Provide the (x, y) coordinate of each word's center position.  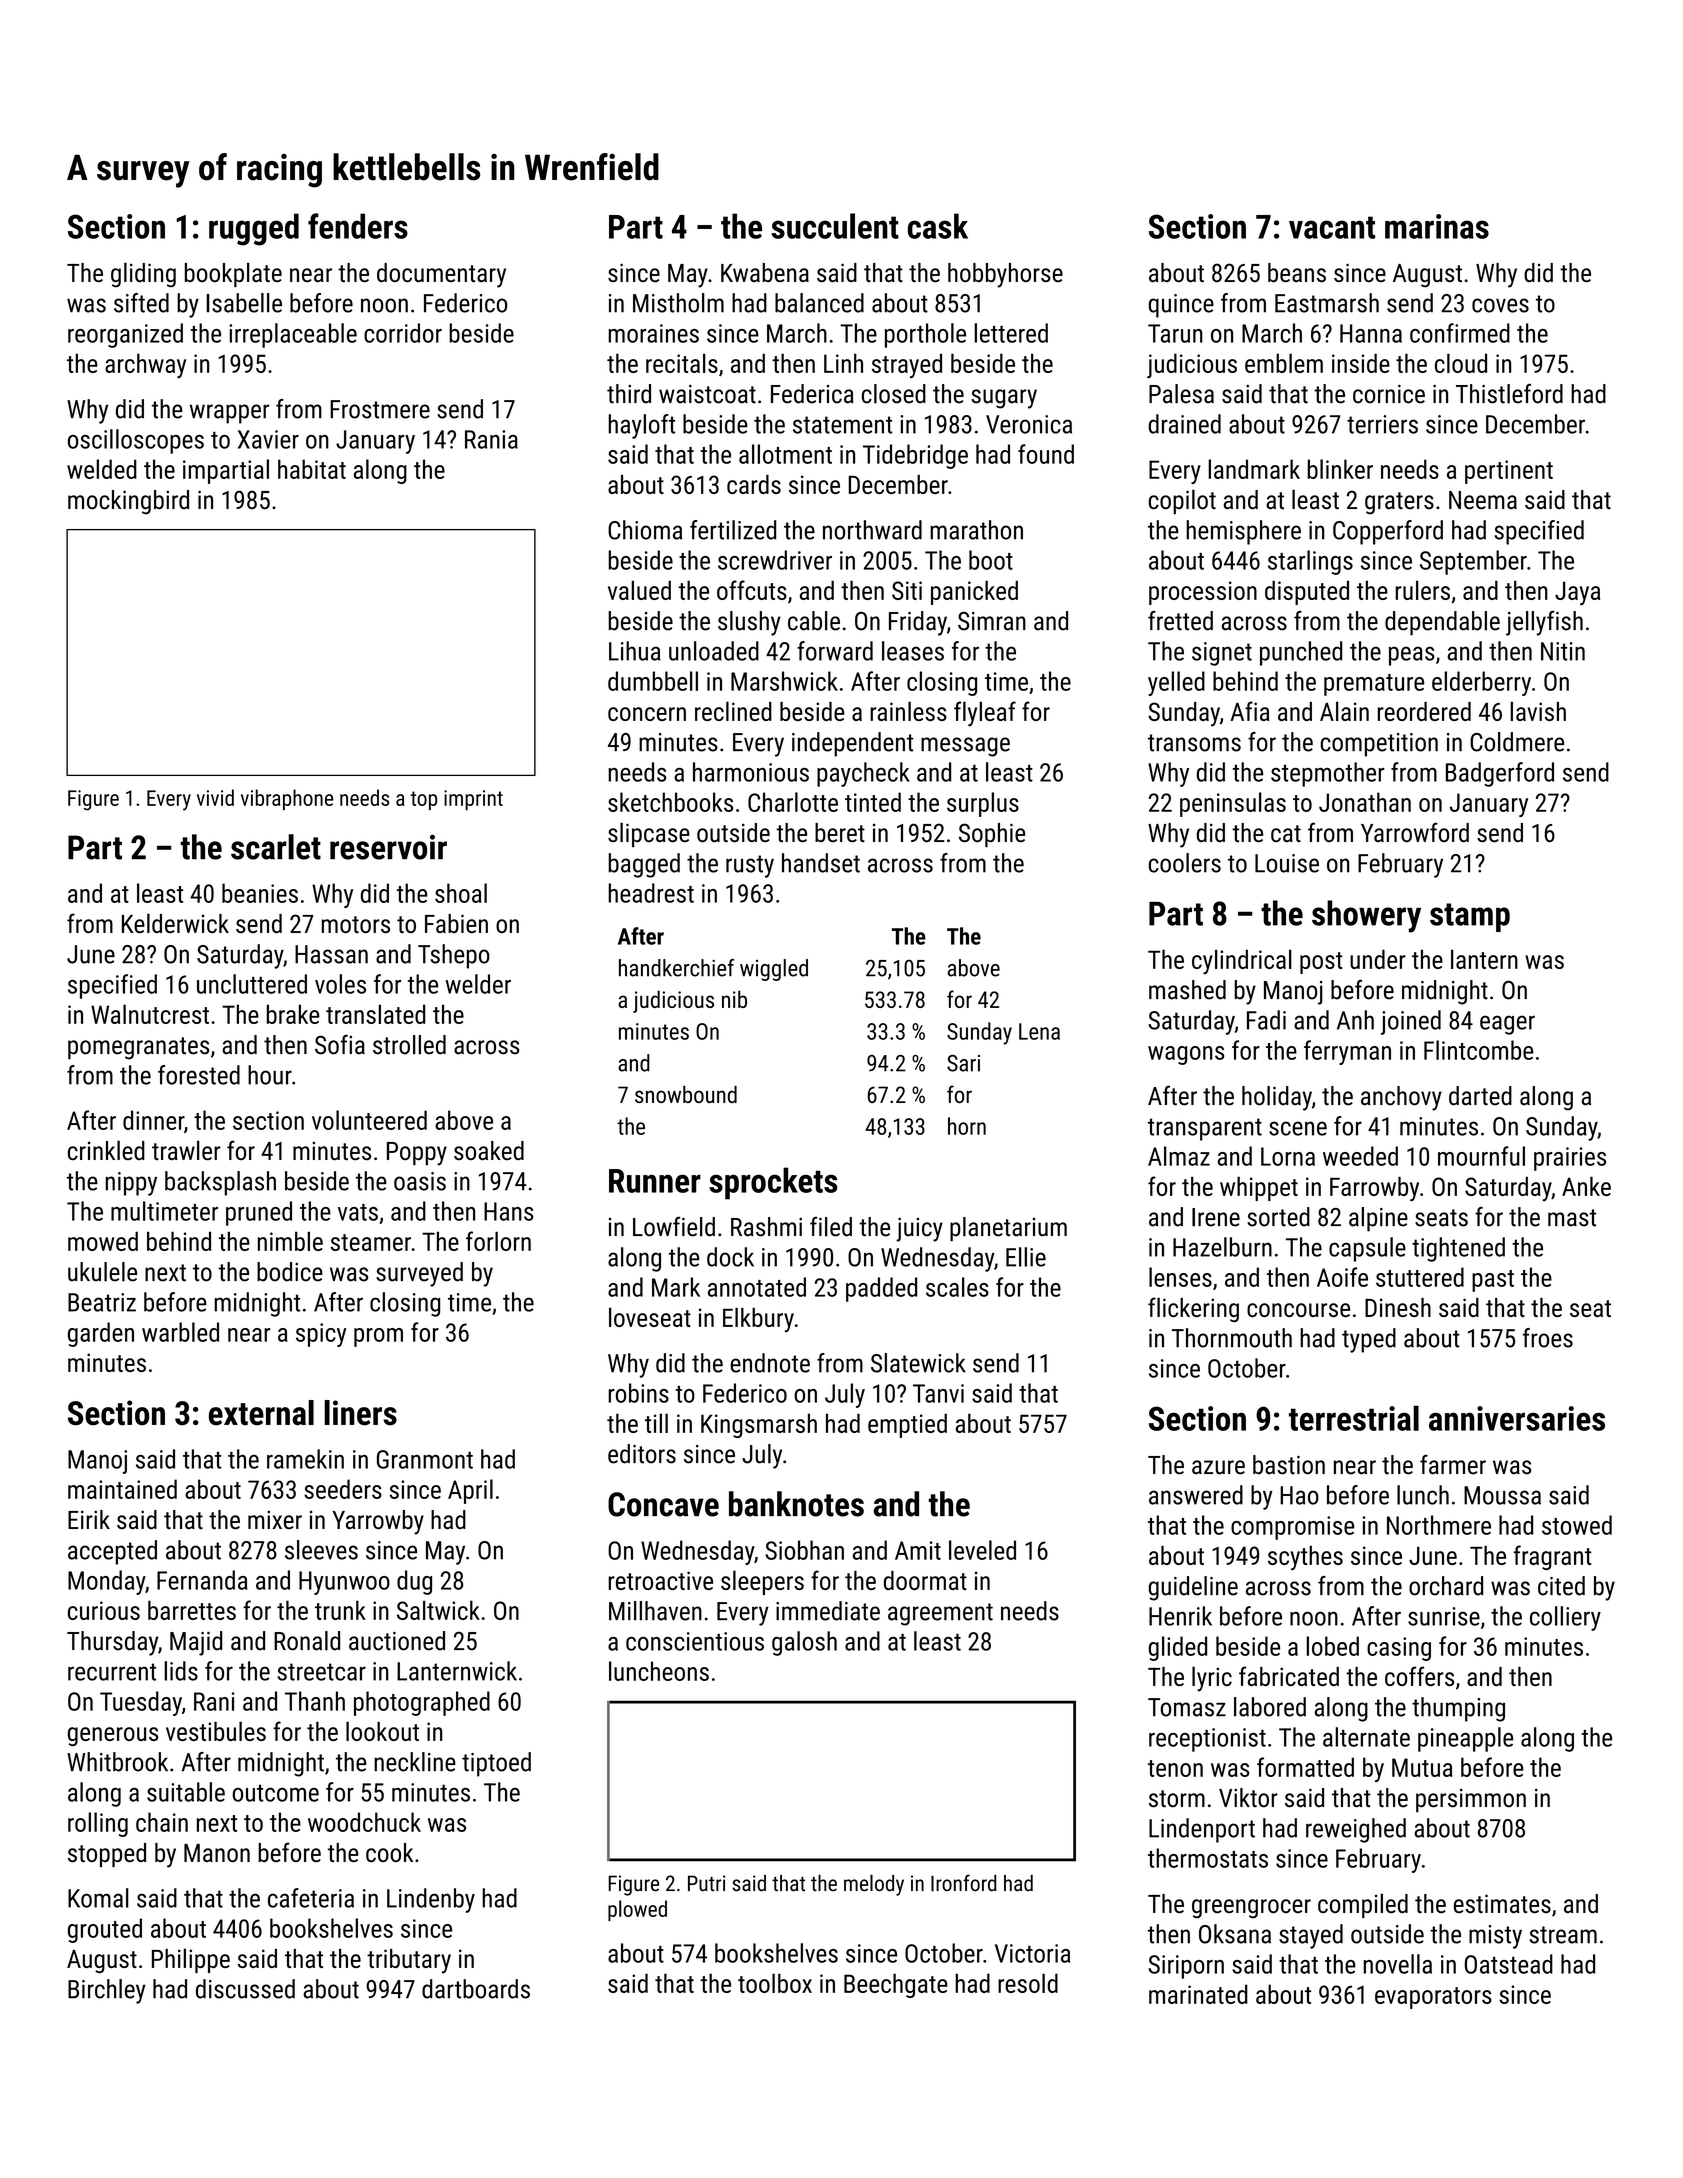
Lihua (635, 651)
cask (938, 226)
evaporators (1433, 1998)
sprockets (773, 1183)
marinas (1437, 226)
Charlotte (793, 802)
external (261, 1413)
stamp (1470, 917)
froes (1548, 1338)
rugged (254, 229)
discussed (245, 1989)
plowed (637, 1910)
